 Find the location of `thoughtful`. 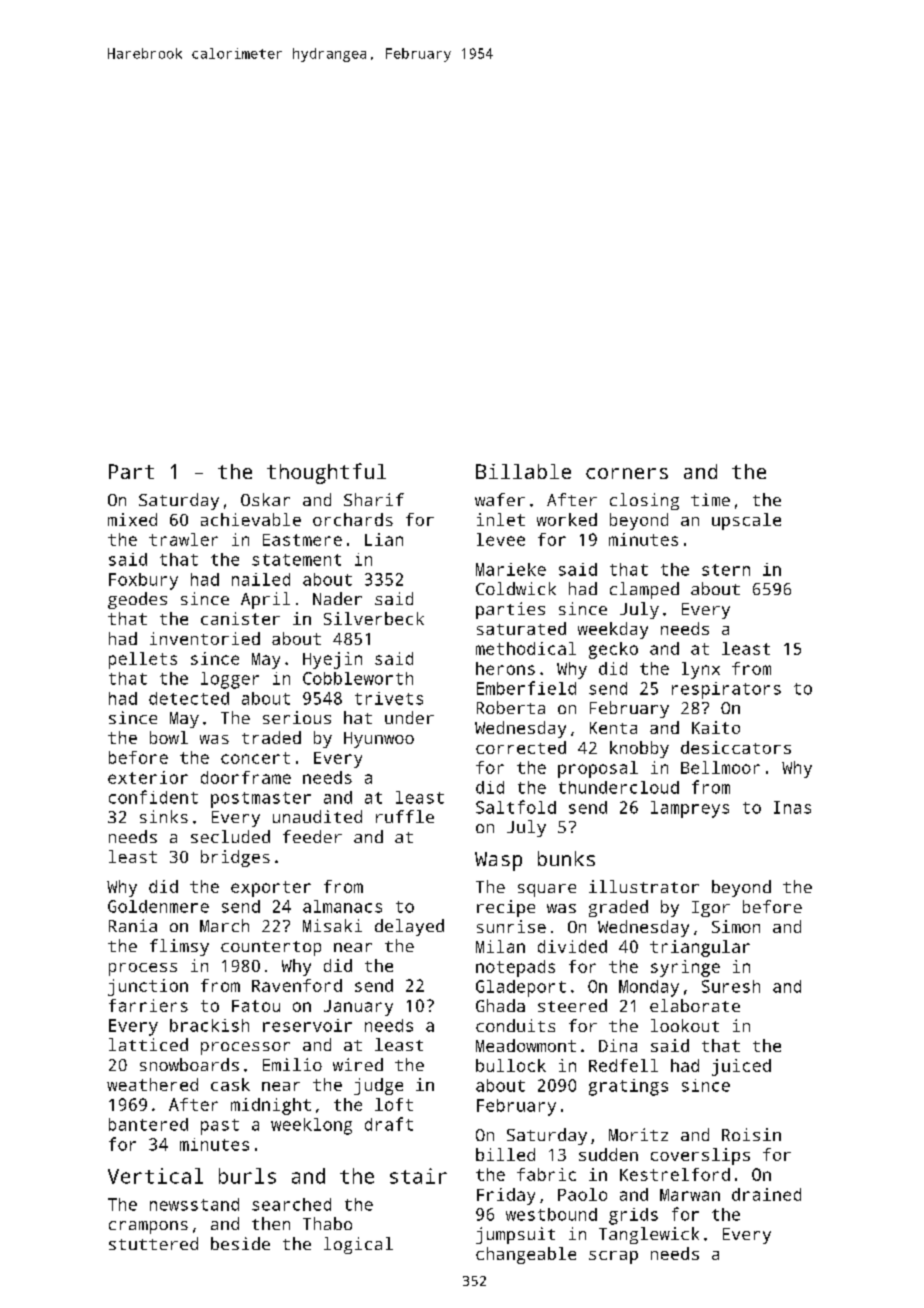

thoughtful is located at coordinates (326, 473).
